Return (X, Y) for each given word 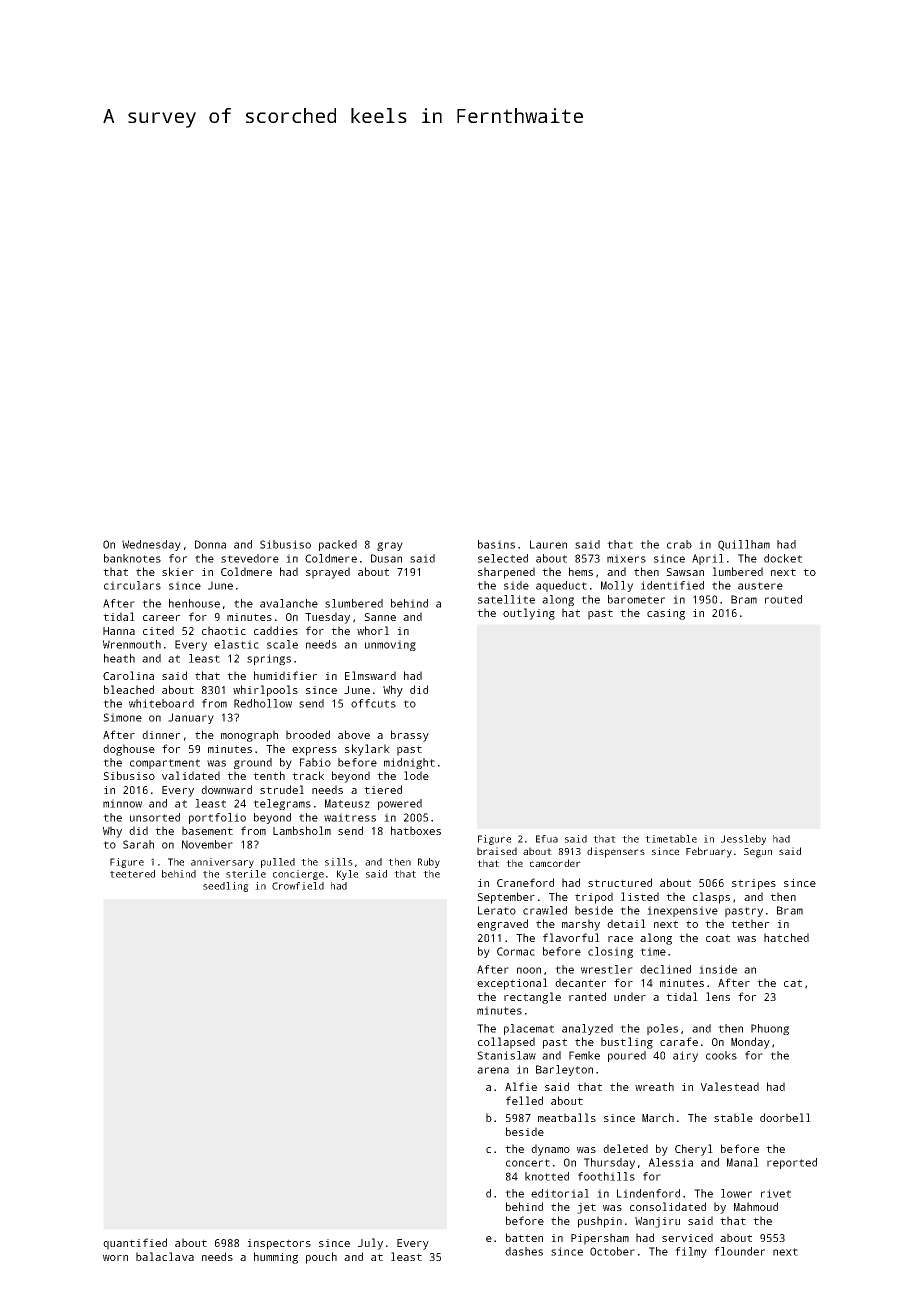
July (370, 1244)
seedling (226, 887)
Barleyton (564, 1070)
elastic (236, 644)
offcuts (373, 703)
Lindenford (648, 1193)
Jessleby (743, 840)
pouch (321, 1258)
